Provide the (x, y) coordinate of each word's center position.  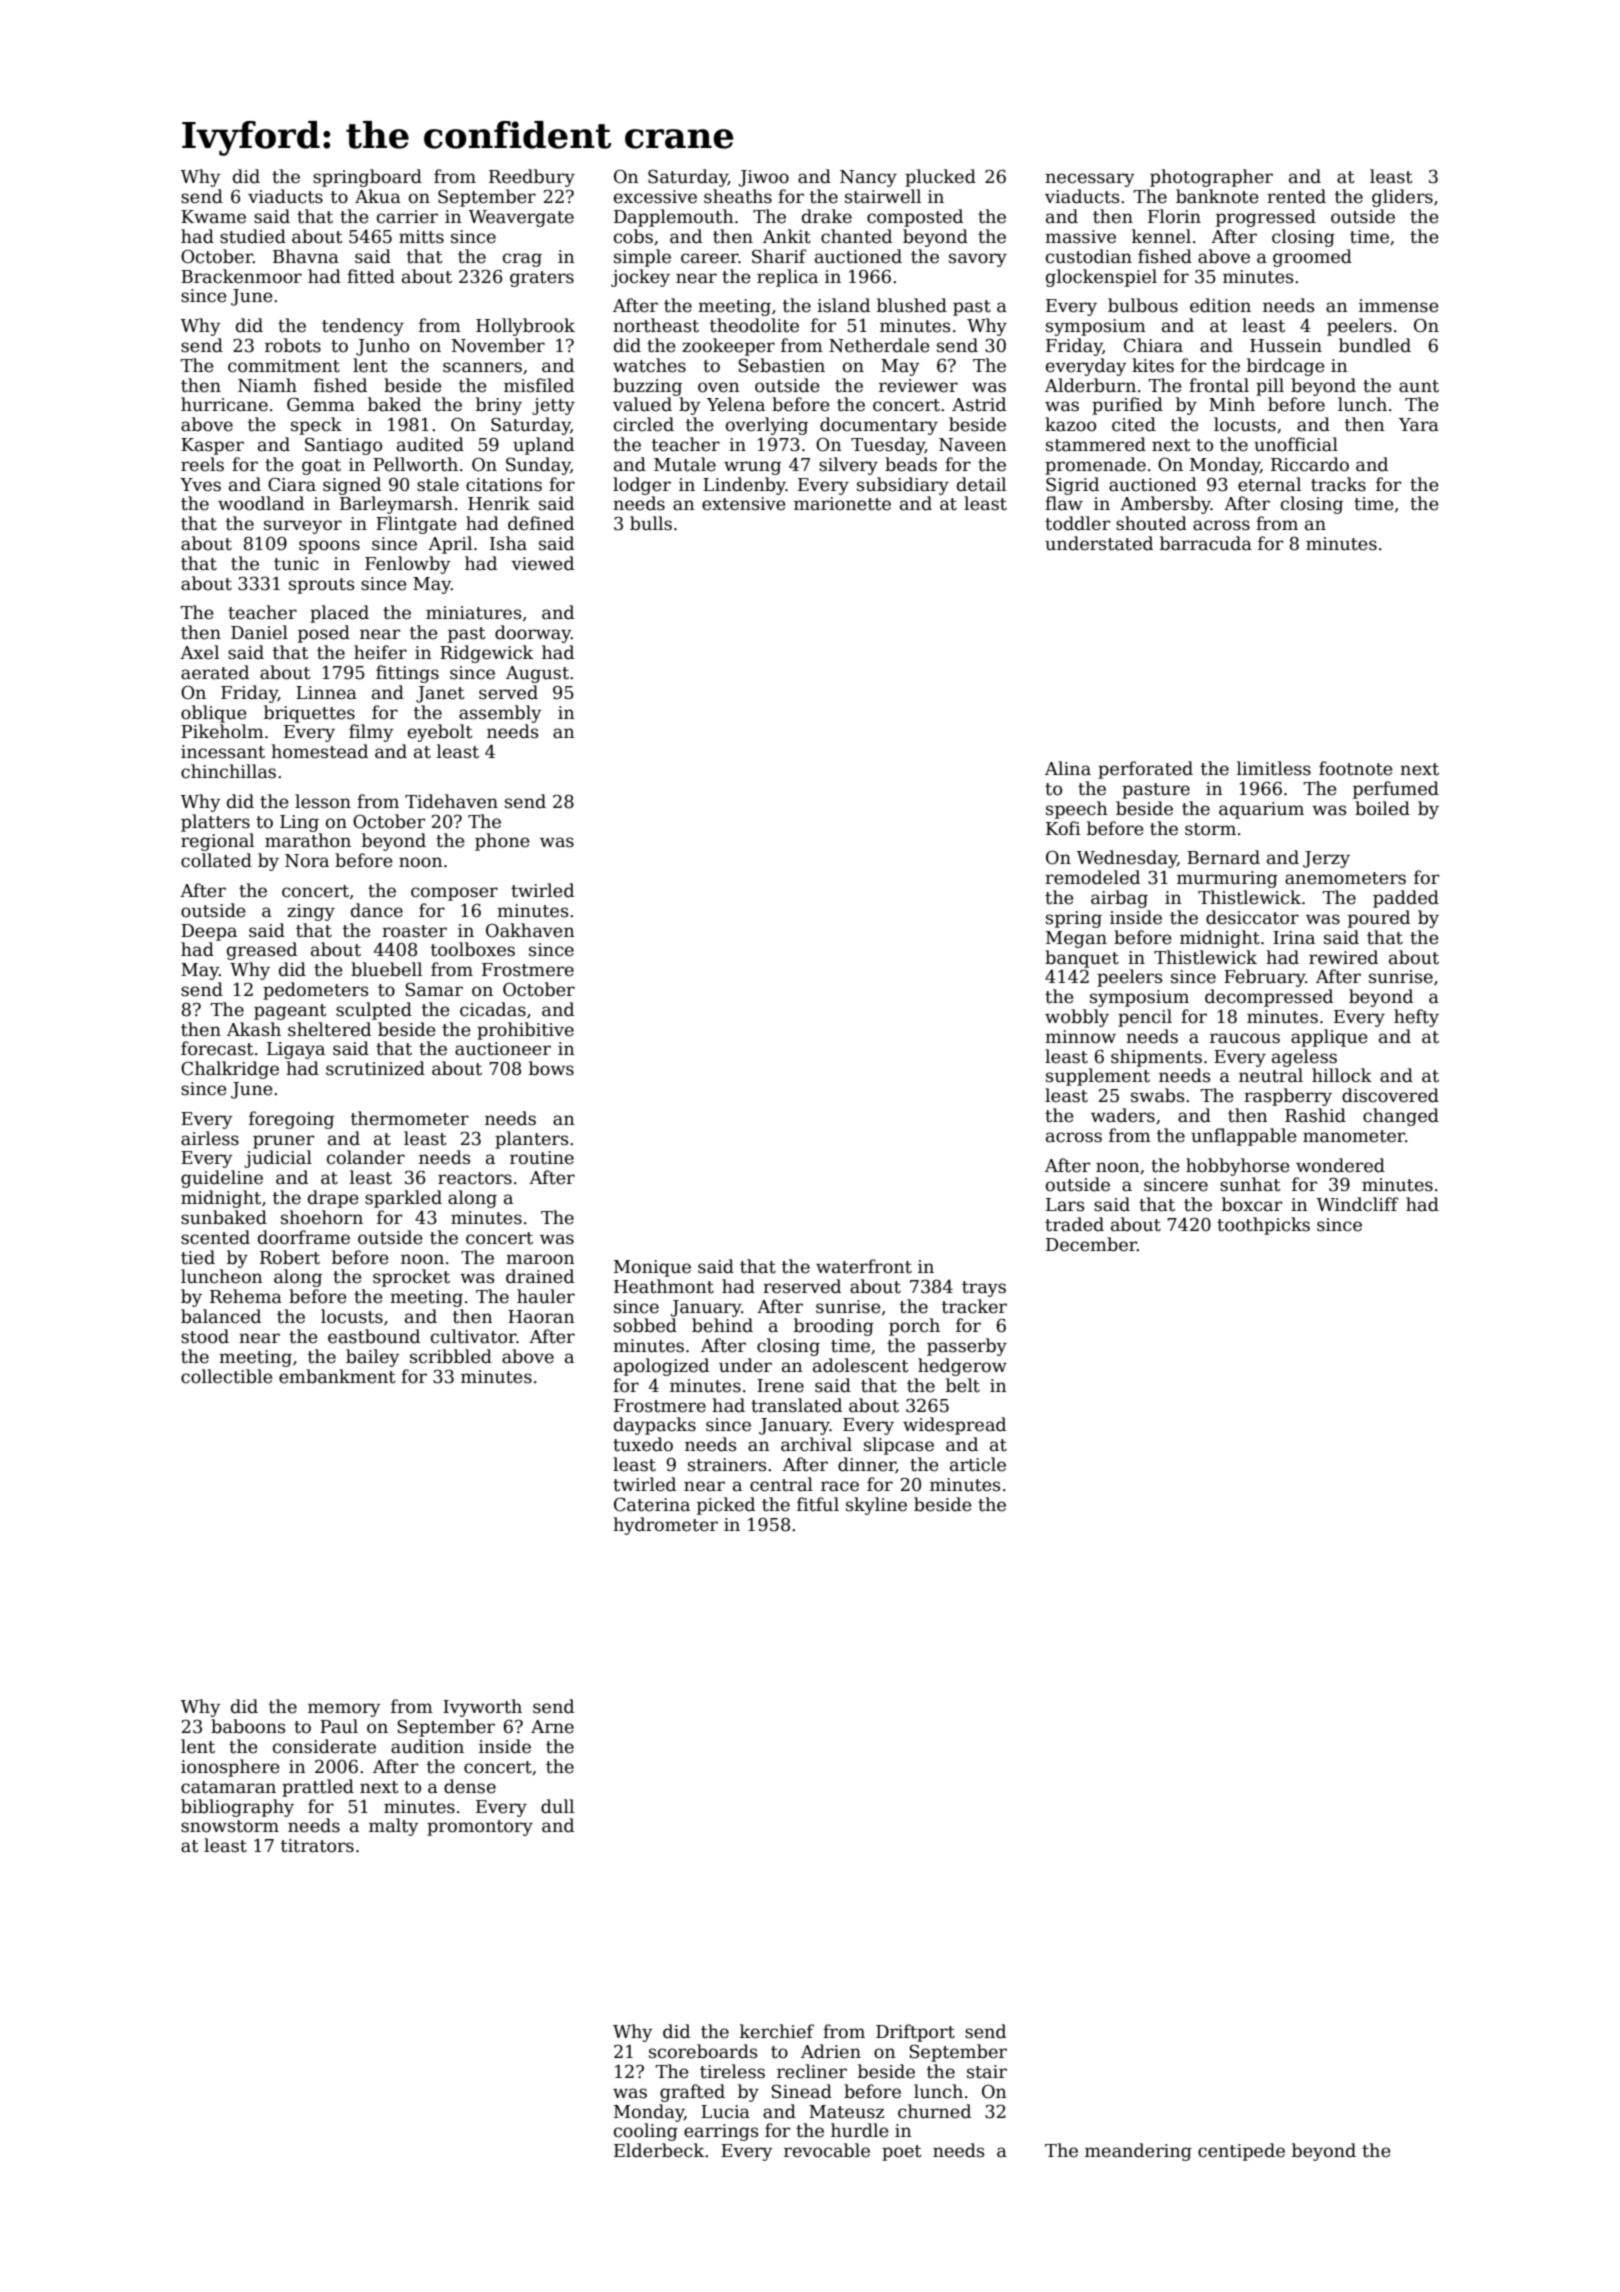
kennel (1161, 236)
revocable (827, 2150)
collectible (226, 1376)
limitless (1274, 768)
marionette (842, 504)
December (1091, 1244)
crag (522, 260)
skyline (876, 1506)
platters (215, 823)
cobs (633, 236)
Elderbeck (659, 2150)
